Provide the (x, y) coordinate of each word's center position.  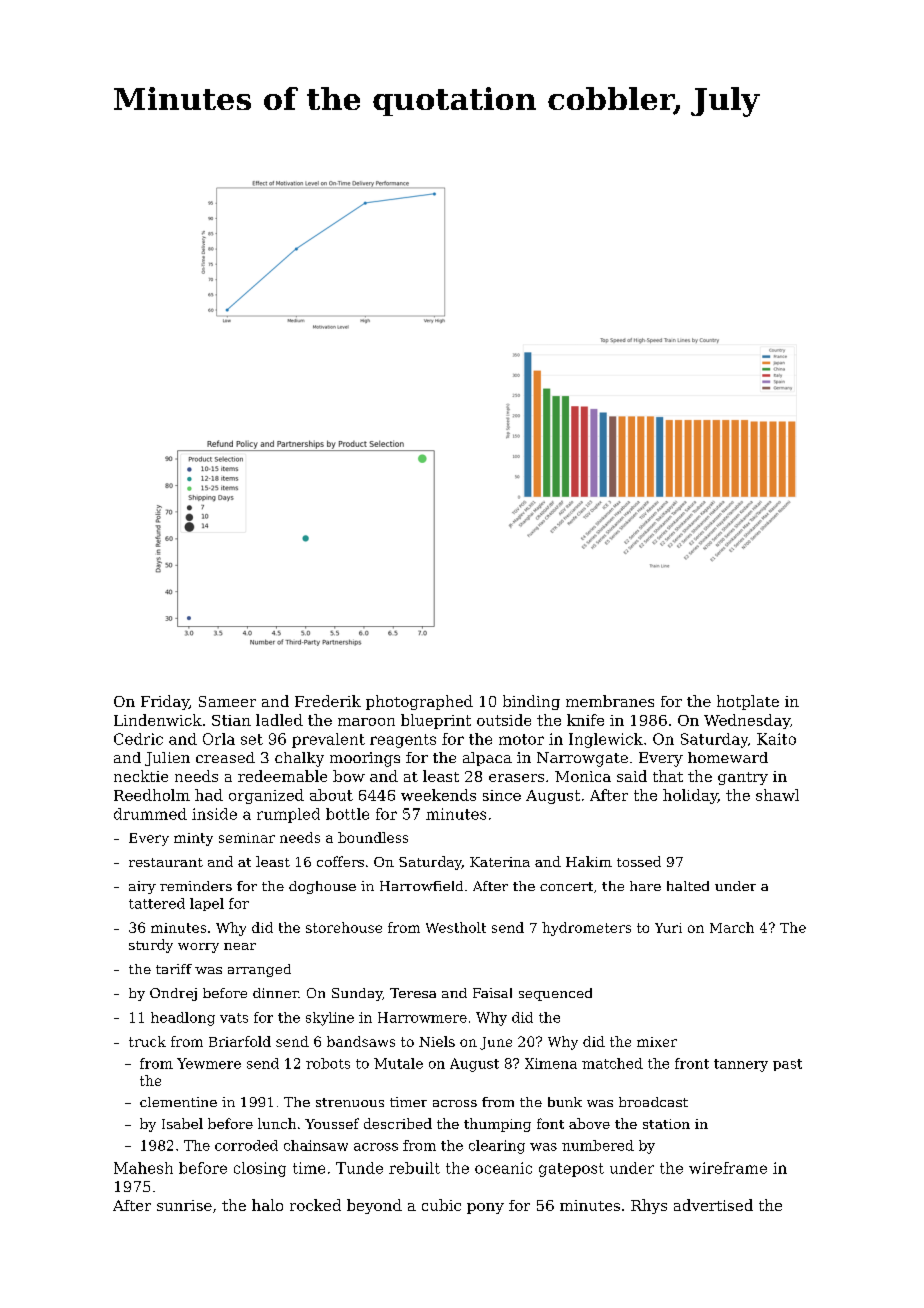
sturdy (151, 946)
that (668, 776)
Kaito (776, 739)
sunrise (184, 1205)
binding (531, 702)
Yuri (668, 928)
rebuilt (414, 1168)
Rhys (649, 1206)
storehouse (344, 927)
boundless (373, 837)
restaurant (166, 862)
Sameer (227, 701)
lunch (277, 1123)
